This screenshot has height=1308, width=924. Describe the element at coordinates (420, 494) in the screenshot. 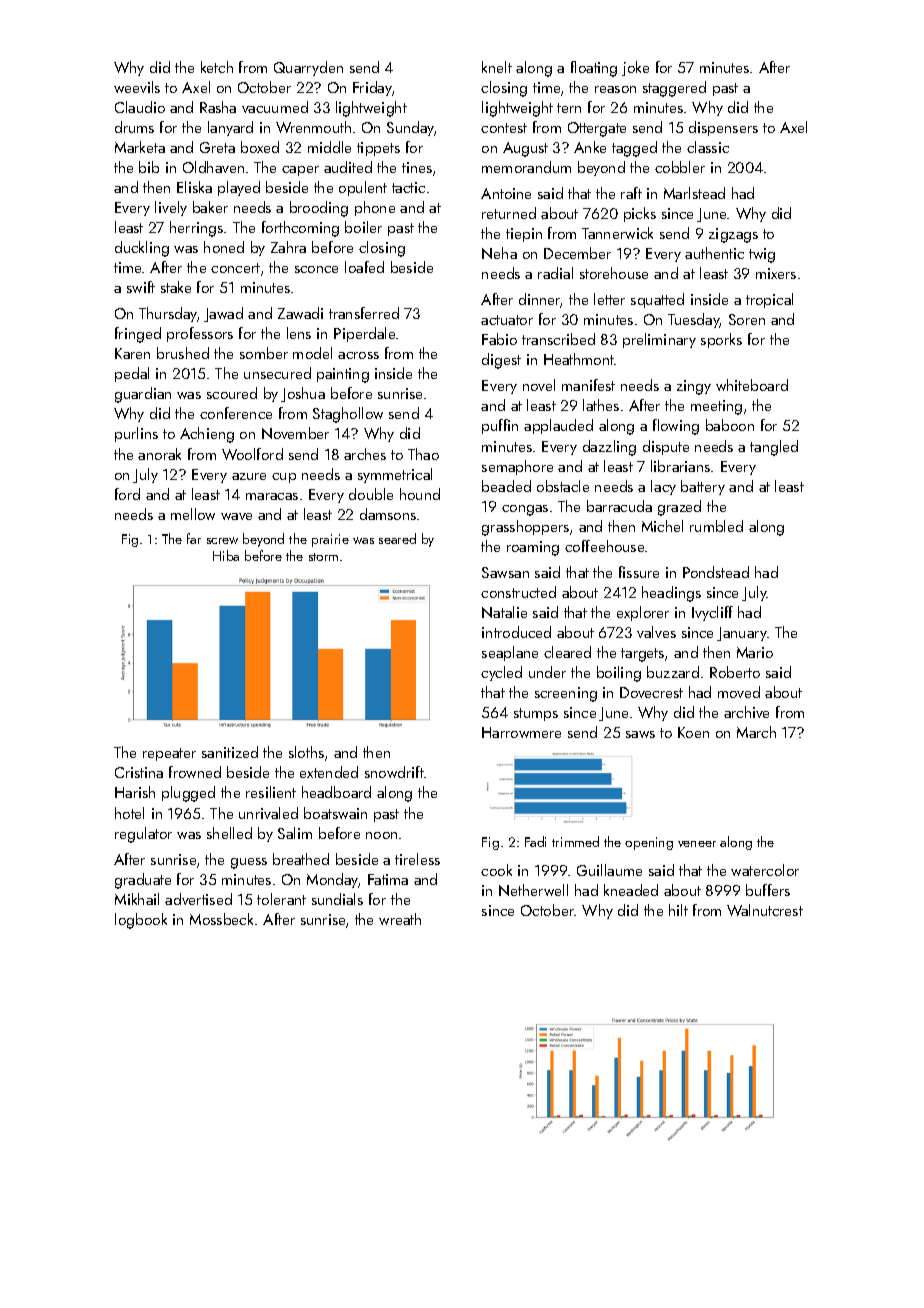

I see `hound` at that location.
